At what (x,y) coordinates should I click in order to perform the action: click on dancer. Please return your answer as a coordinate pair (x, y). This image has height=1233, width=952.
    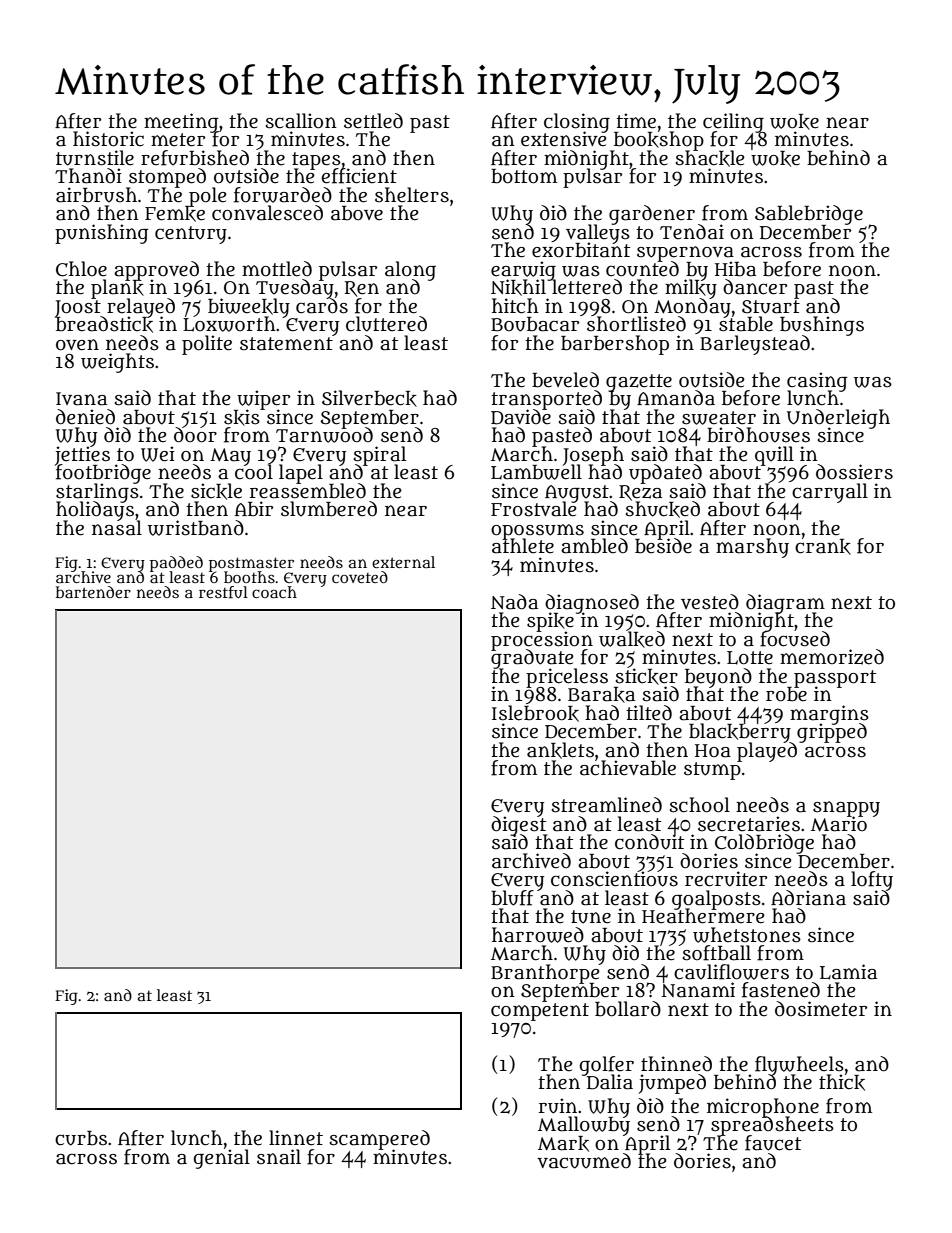
    Looking at the image, I should click on (755, 287).
